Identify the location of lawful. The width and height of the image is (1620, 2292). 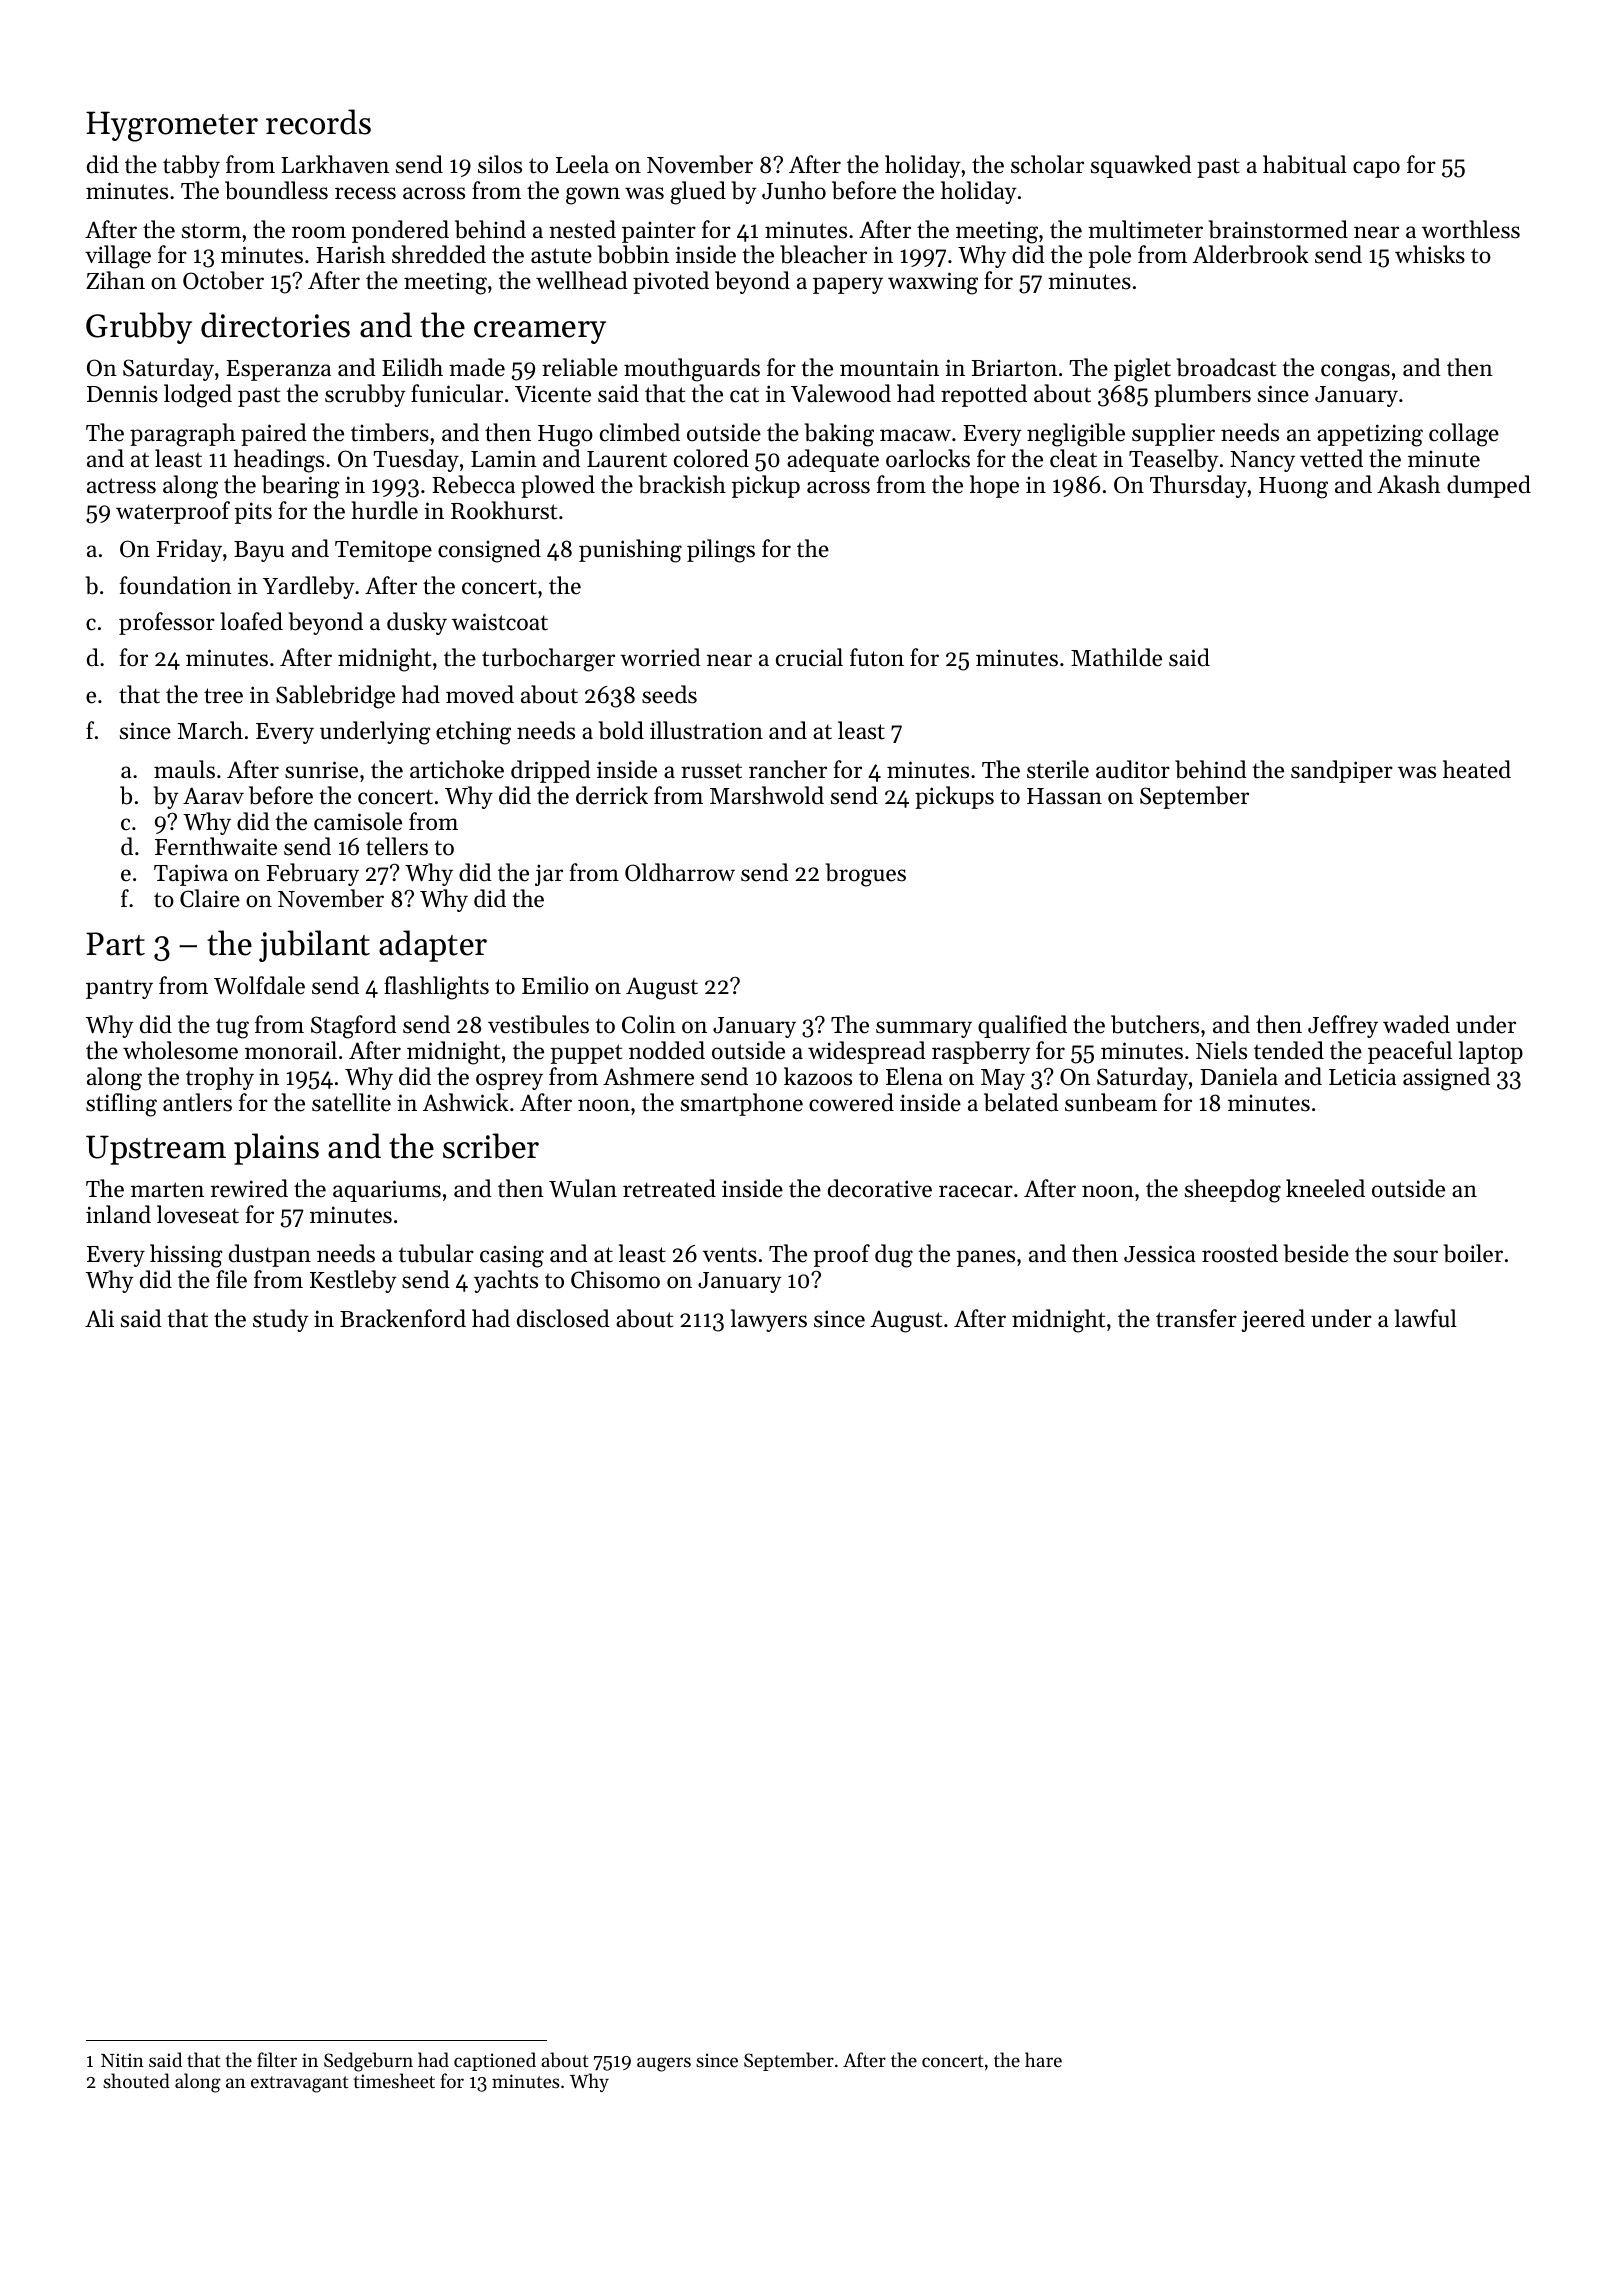
(1426, 1318).
